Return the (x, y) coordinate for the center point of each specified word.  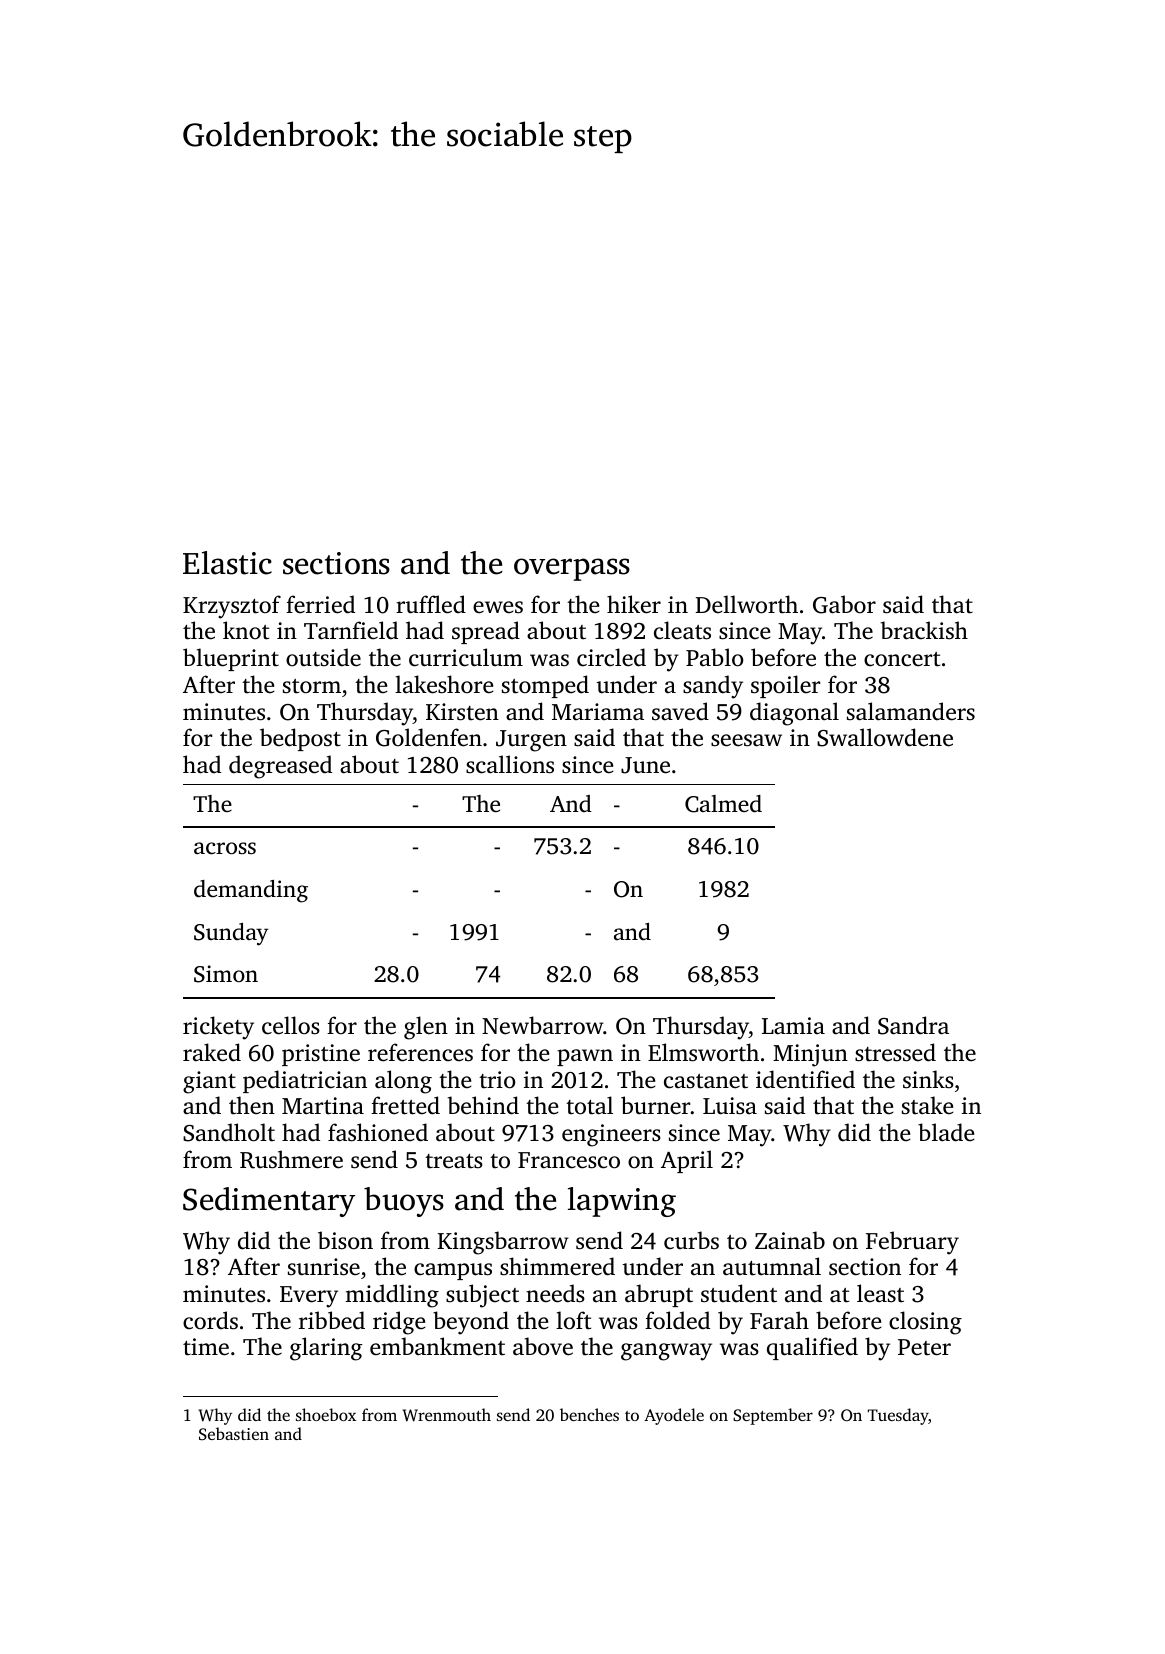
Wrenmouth (447, 1415)
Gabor (844, 604)
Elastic (227, 563)
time (206, 1347)
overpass (572, 569)
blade (946, 1132)
